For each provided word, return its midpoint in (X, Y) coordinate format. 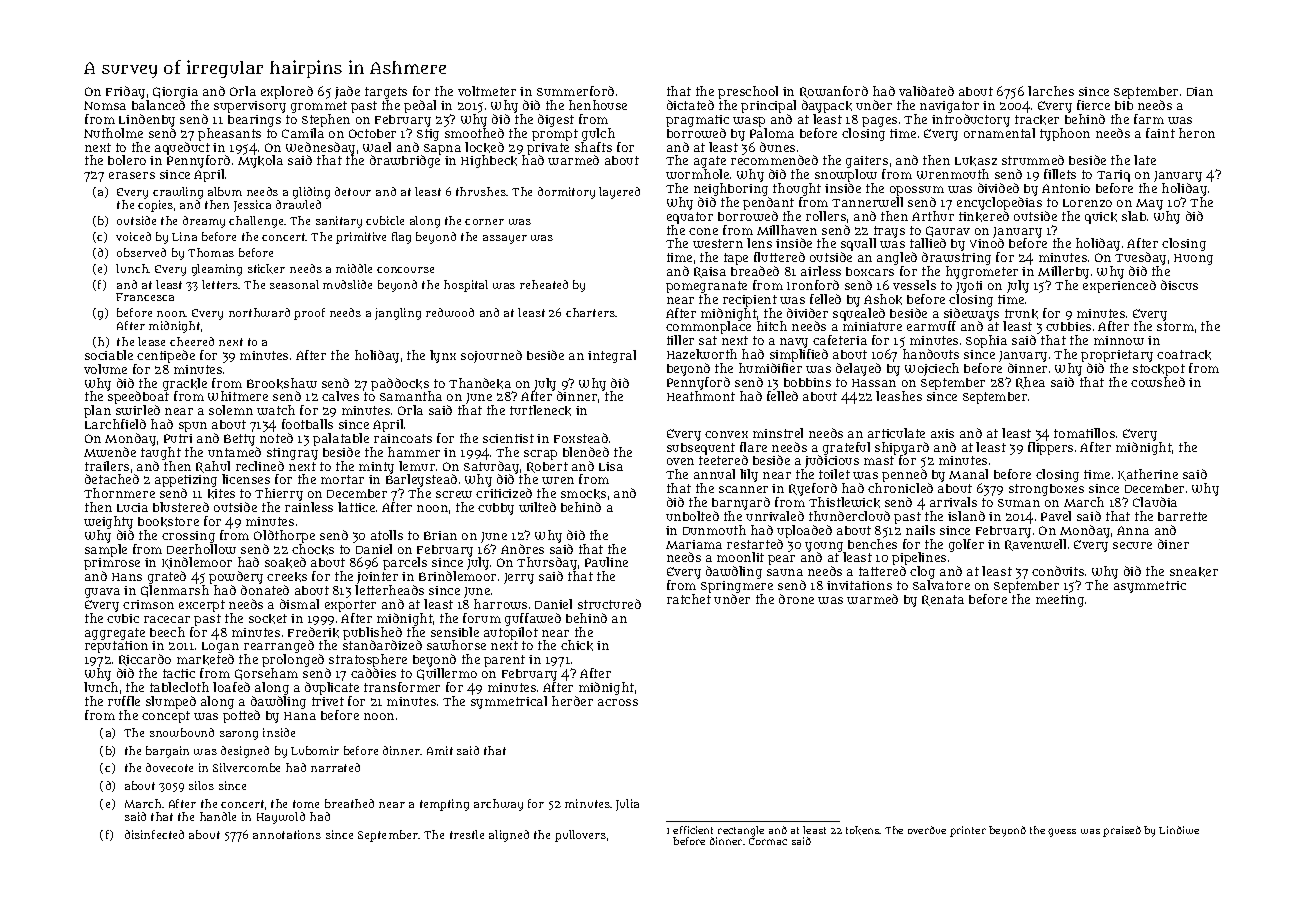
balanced (158, 105)
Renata (943, 600)
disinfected (154, 834)
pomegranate (706, 287)
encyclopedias (999, 203)
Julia (627, 805)
